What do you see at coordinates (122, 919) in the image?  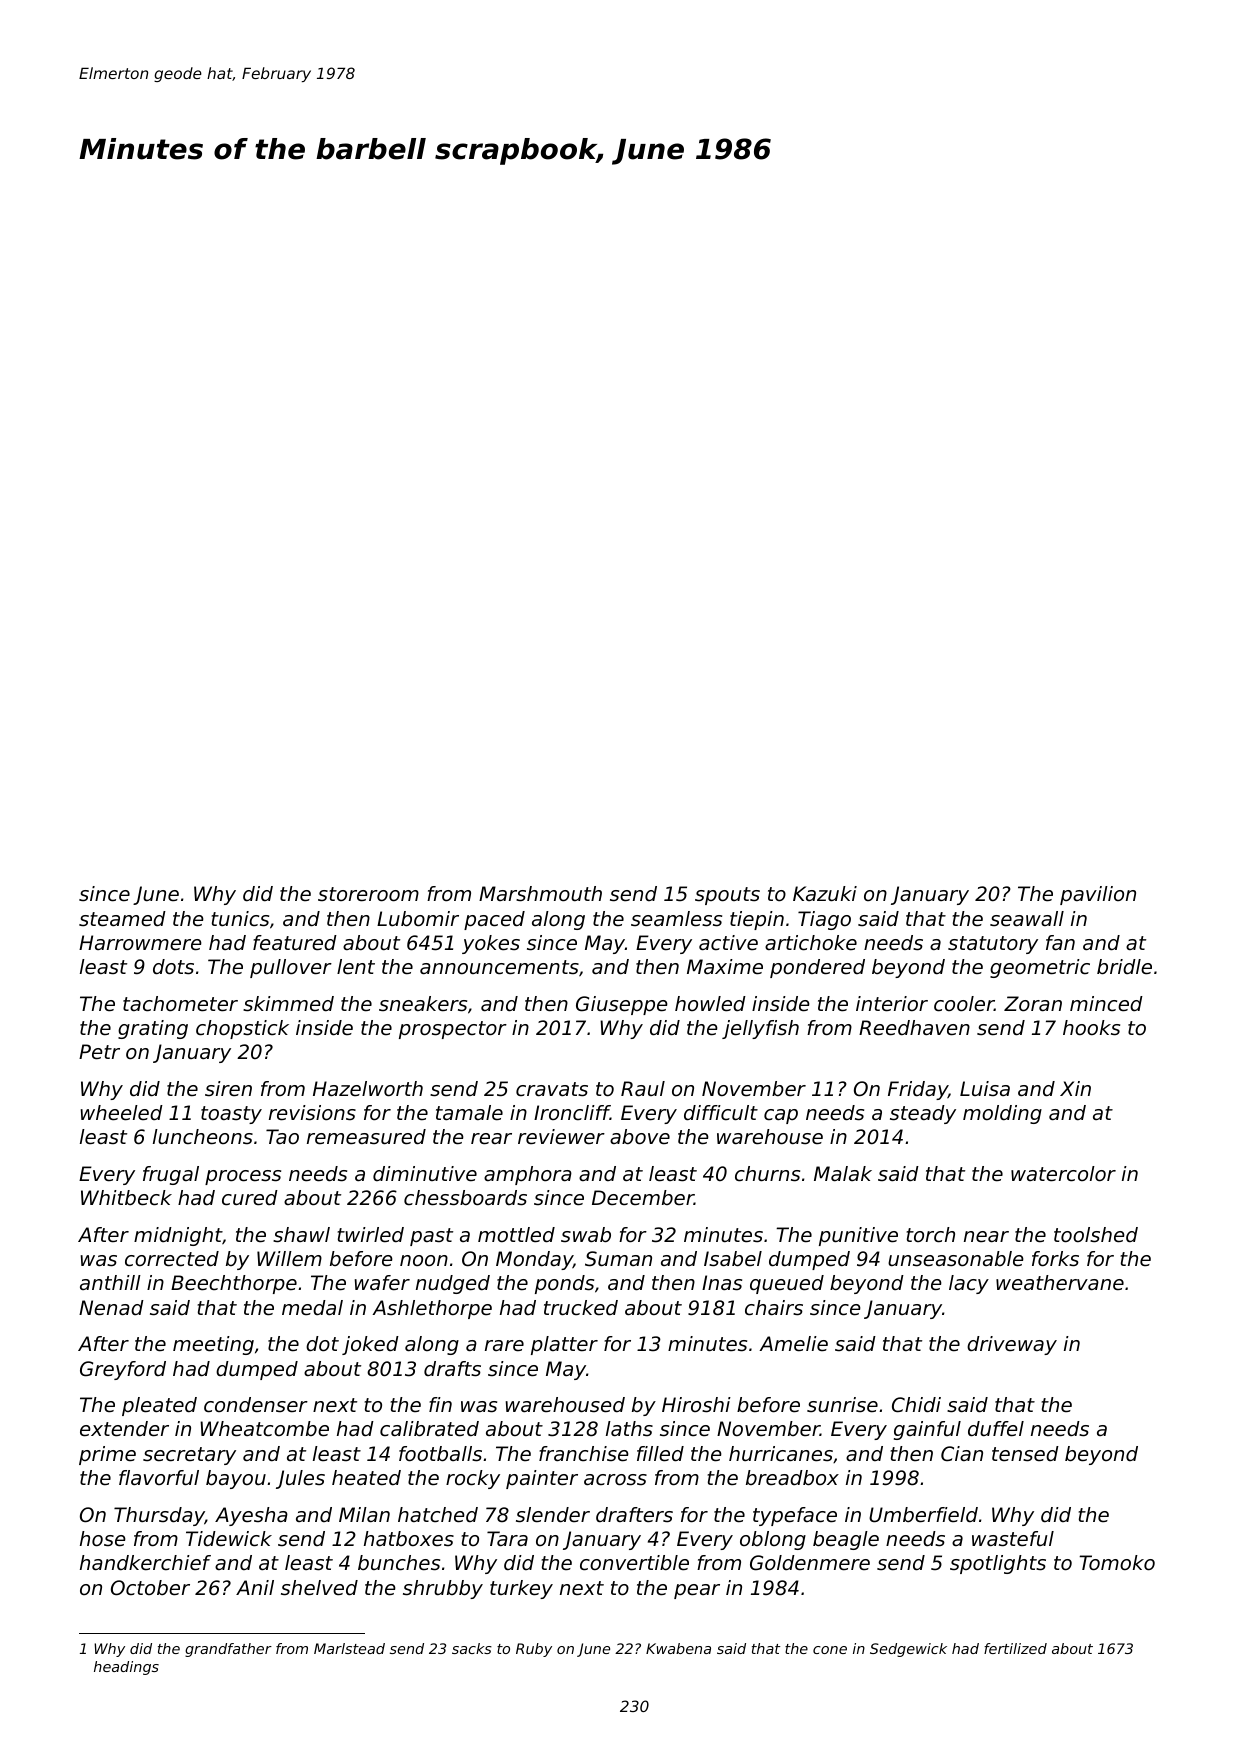 I see `steamed` at bounding box center [122, 919].
